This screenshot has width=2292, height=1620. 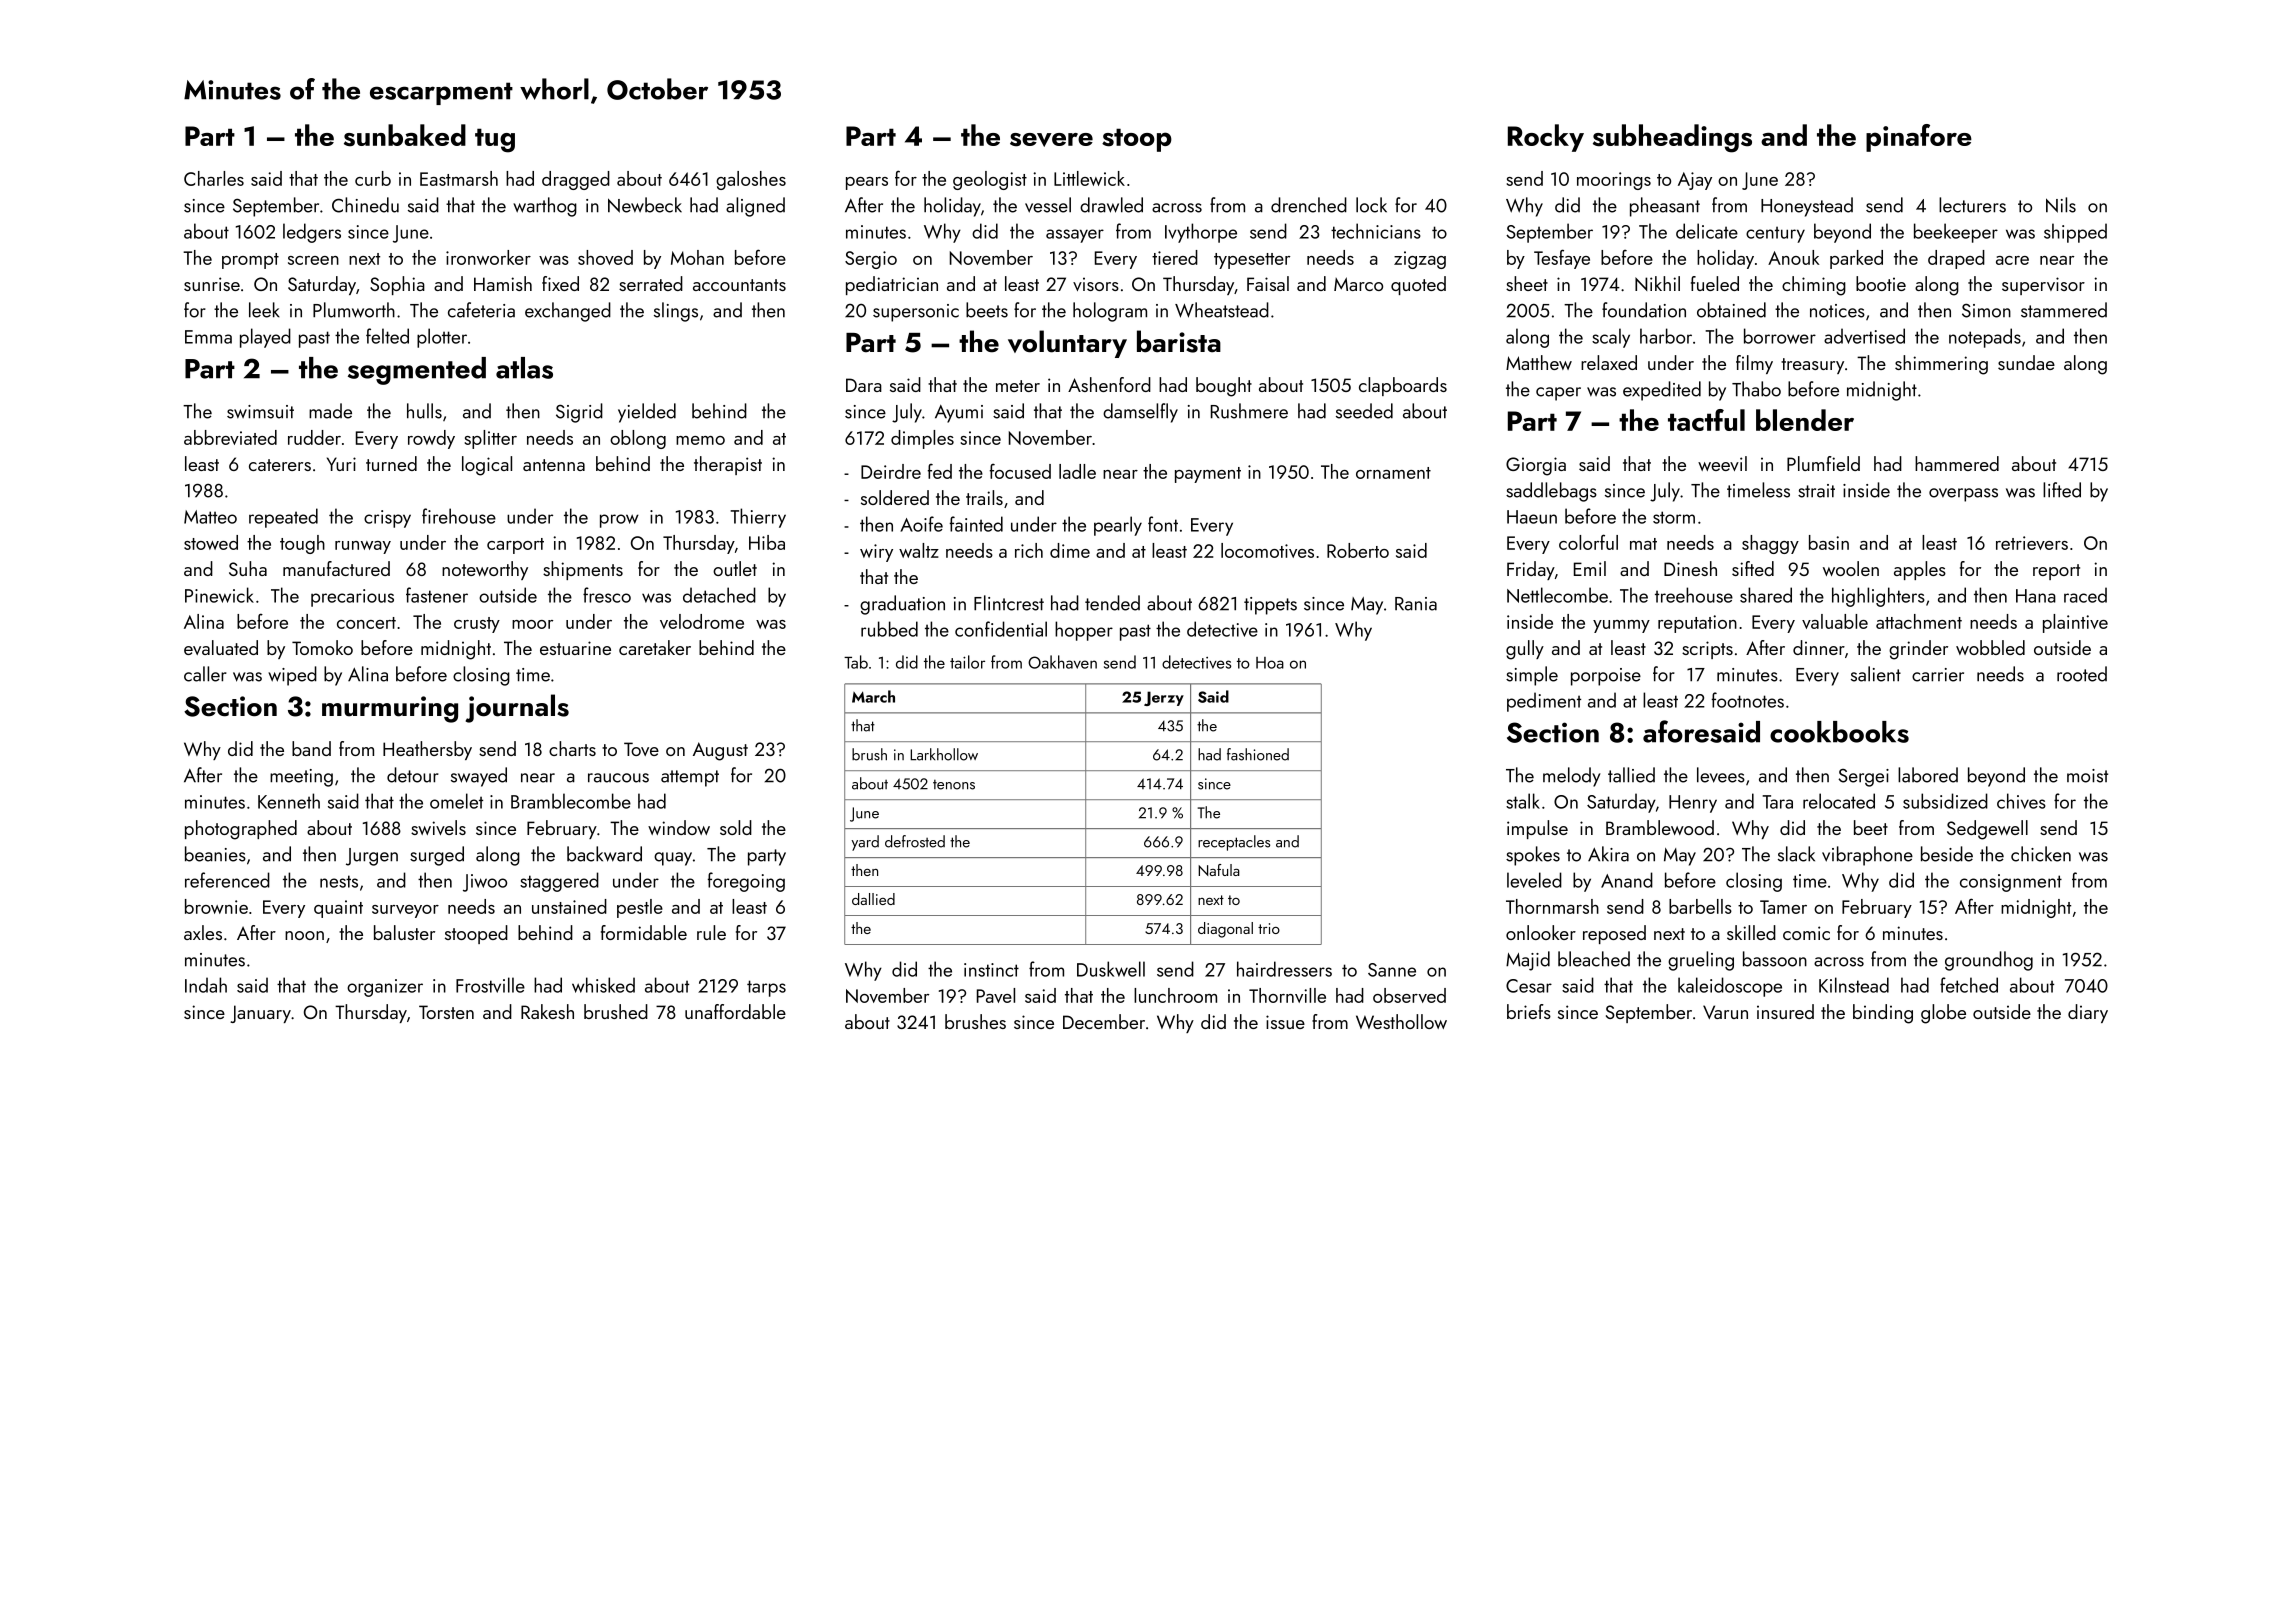 What do you see at coordinates (215, 854) in the screenshot?
I see `beanies` at bounding box center [215, 854].
